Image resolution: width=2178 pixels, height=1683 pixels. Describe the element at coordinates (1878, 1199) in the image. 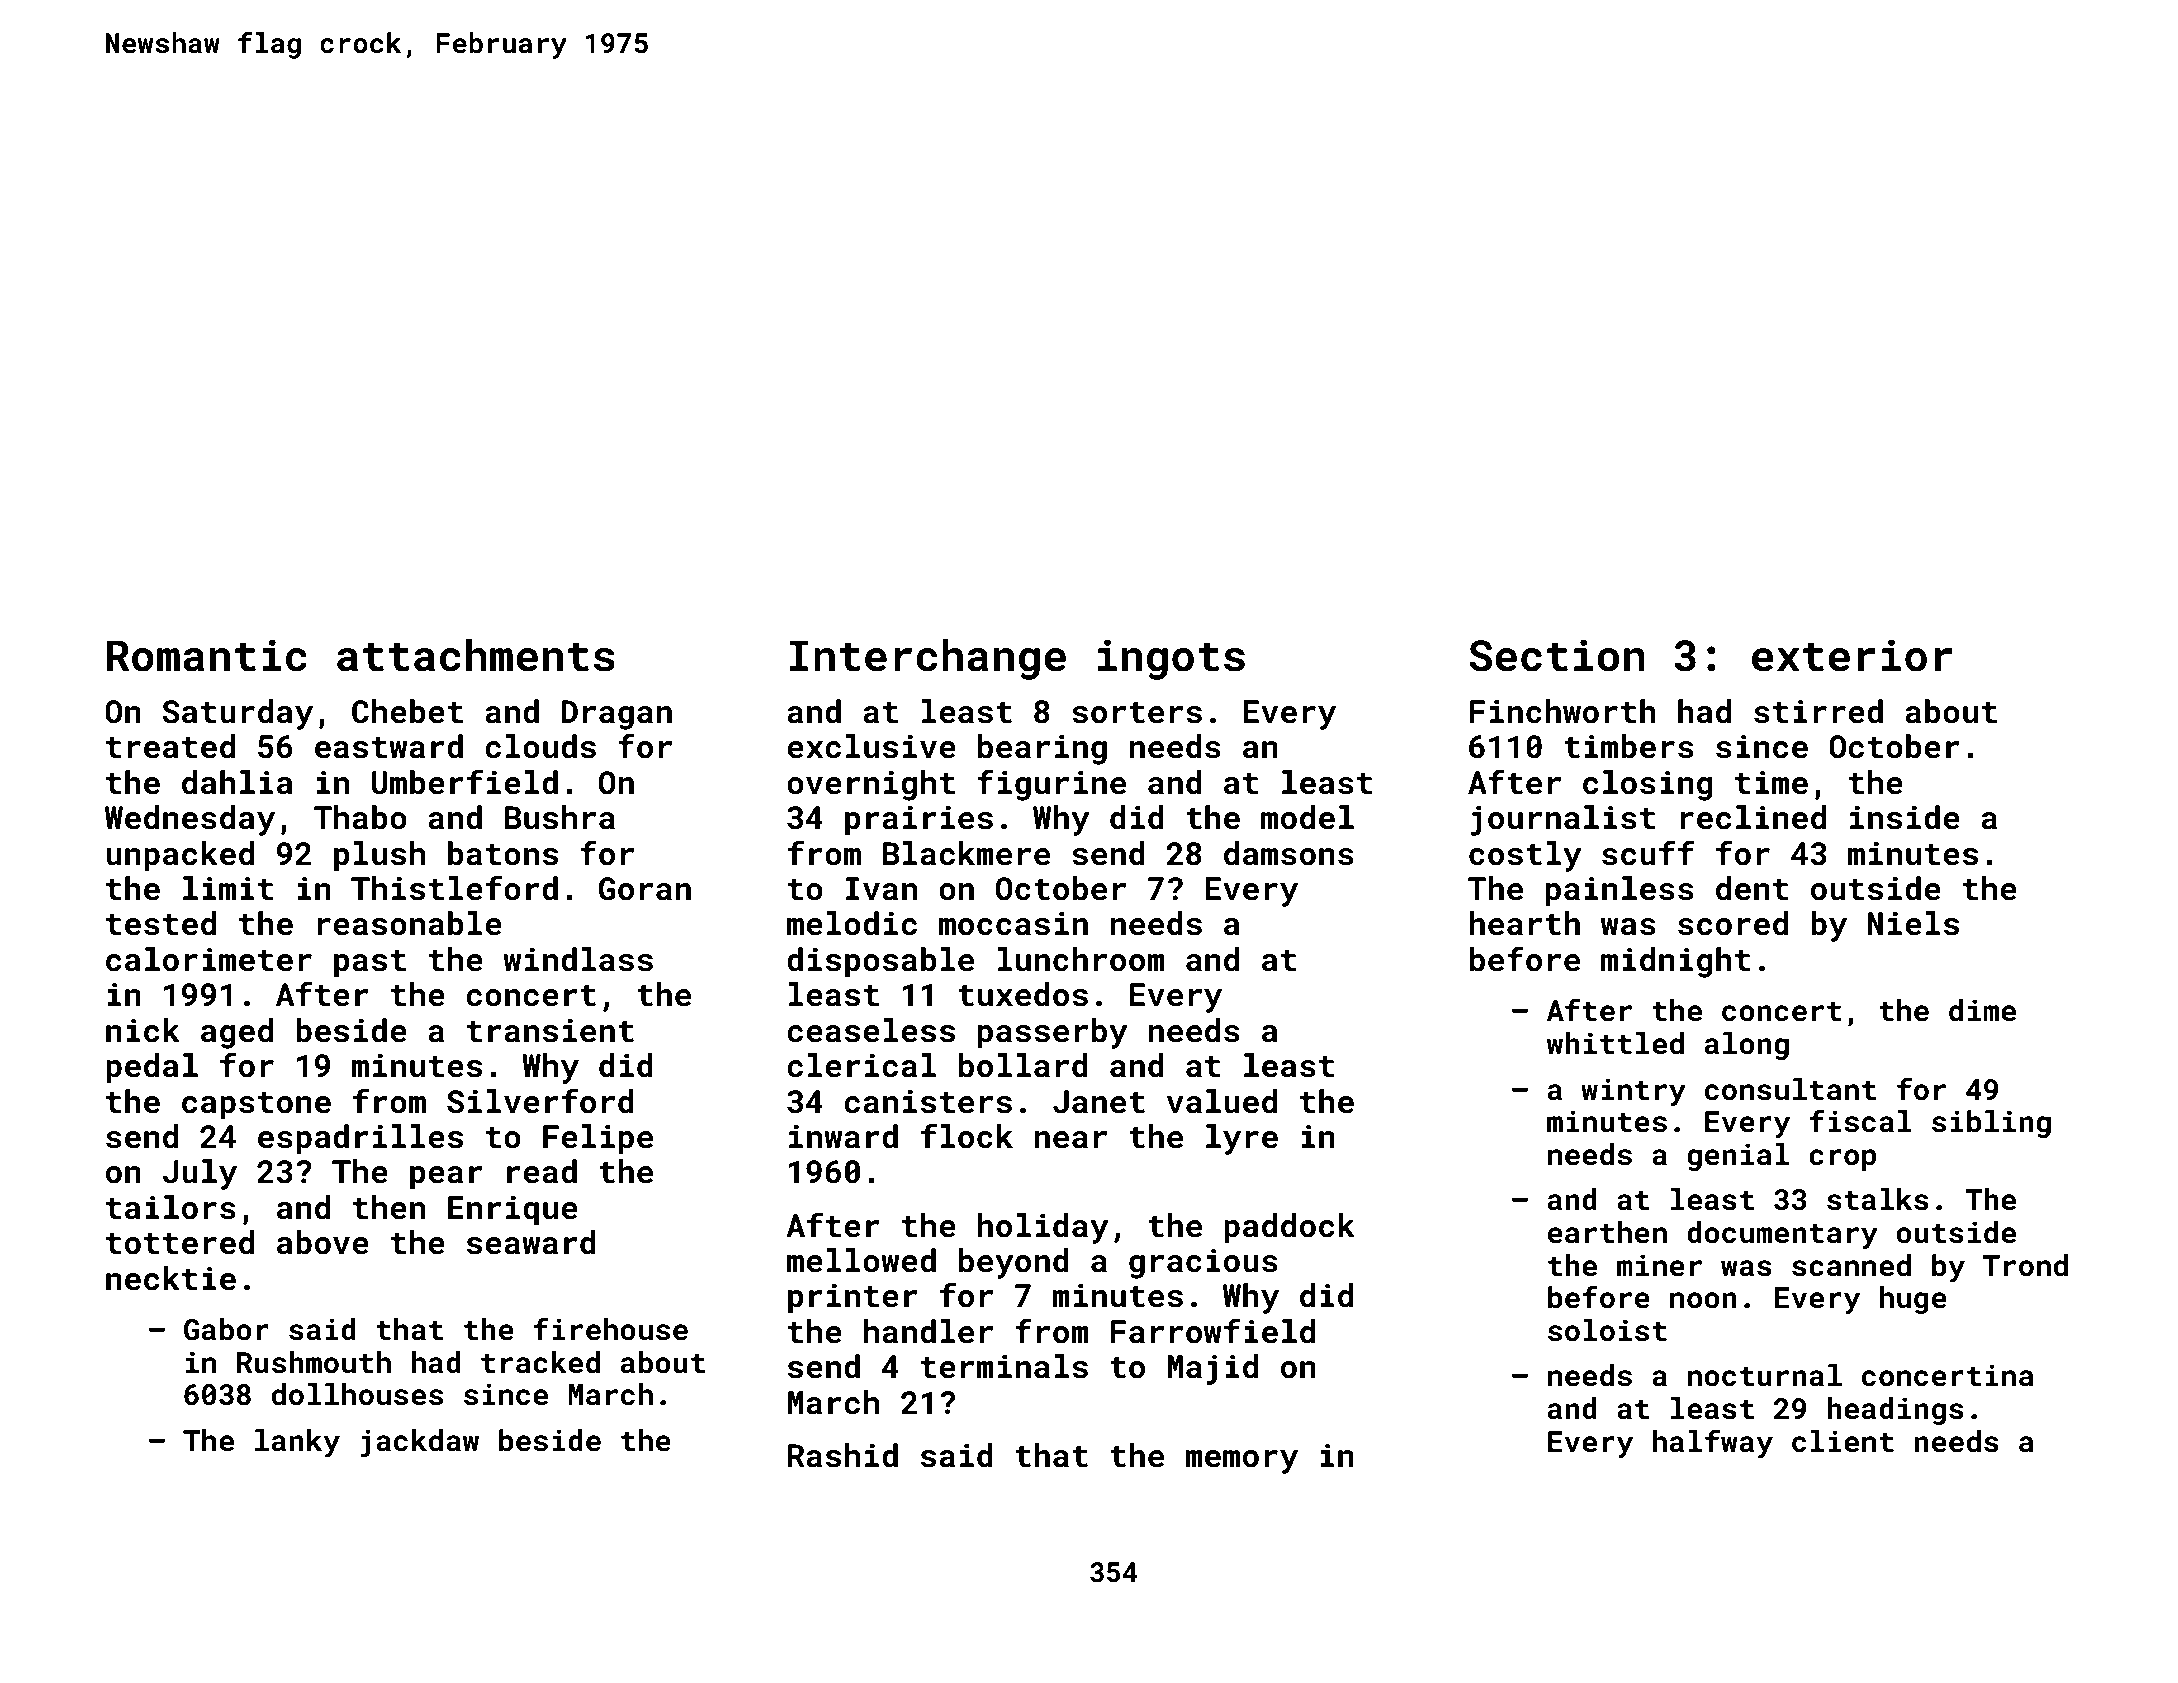

I see `stalks` at that location.
